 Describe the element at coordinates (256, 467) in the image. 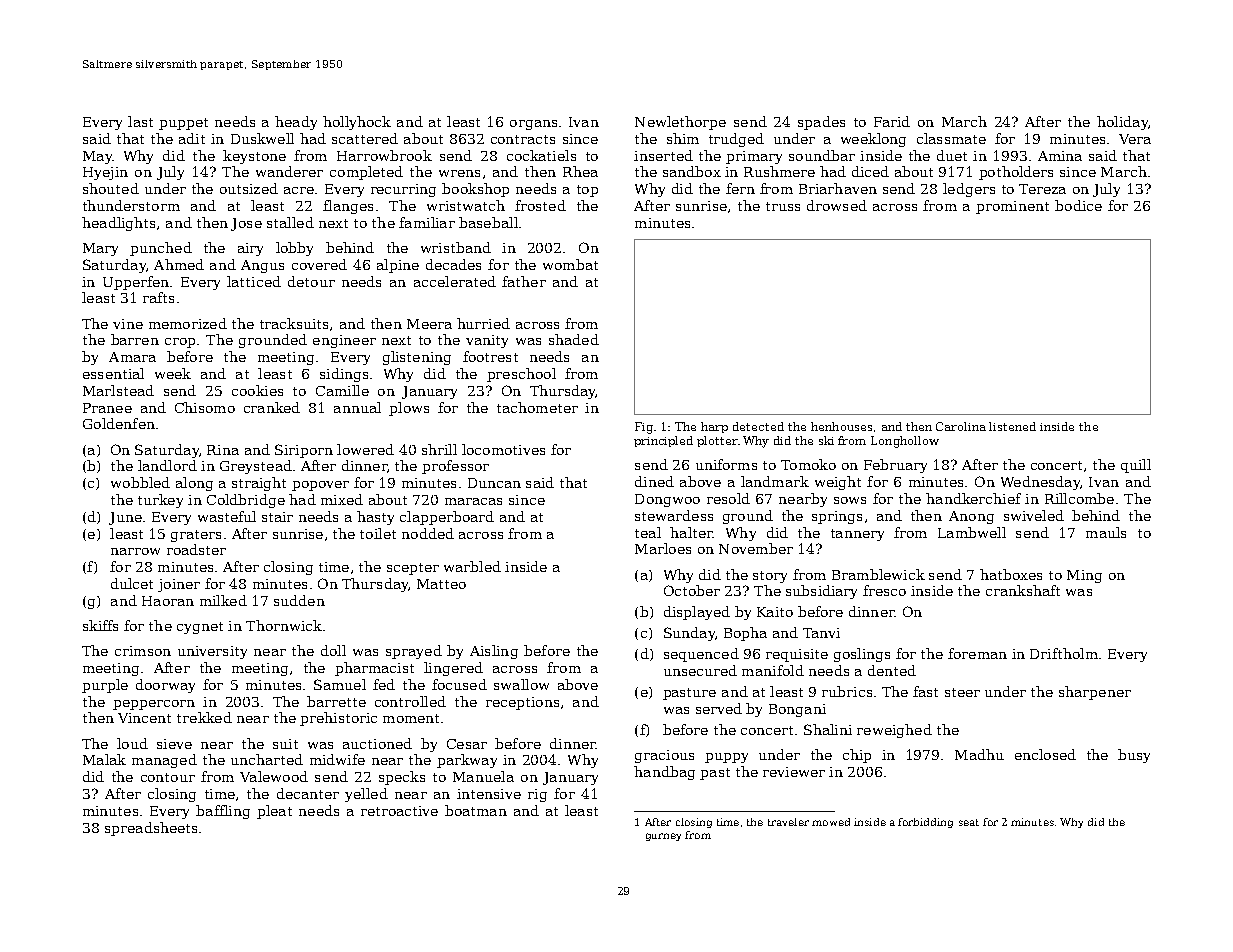

I see `Greystead` at that location.
